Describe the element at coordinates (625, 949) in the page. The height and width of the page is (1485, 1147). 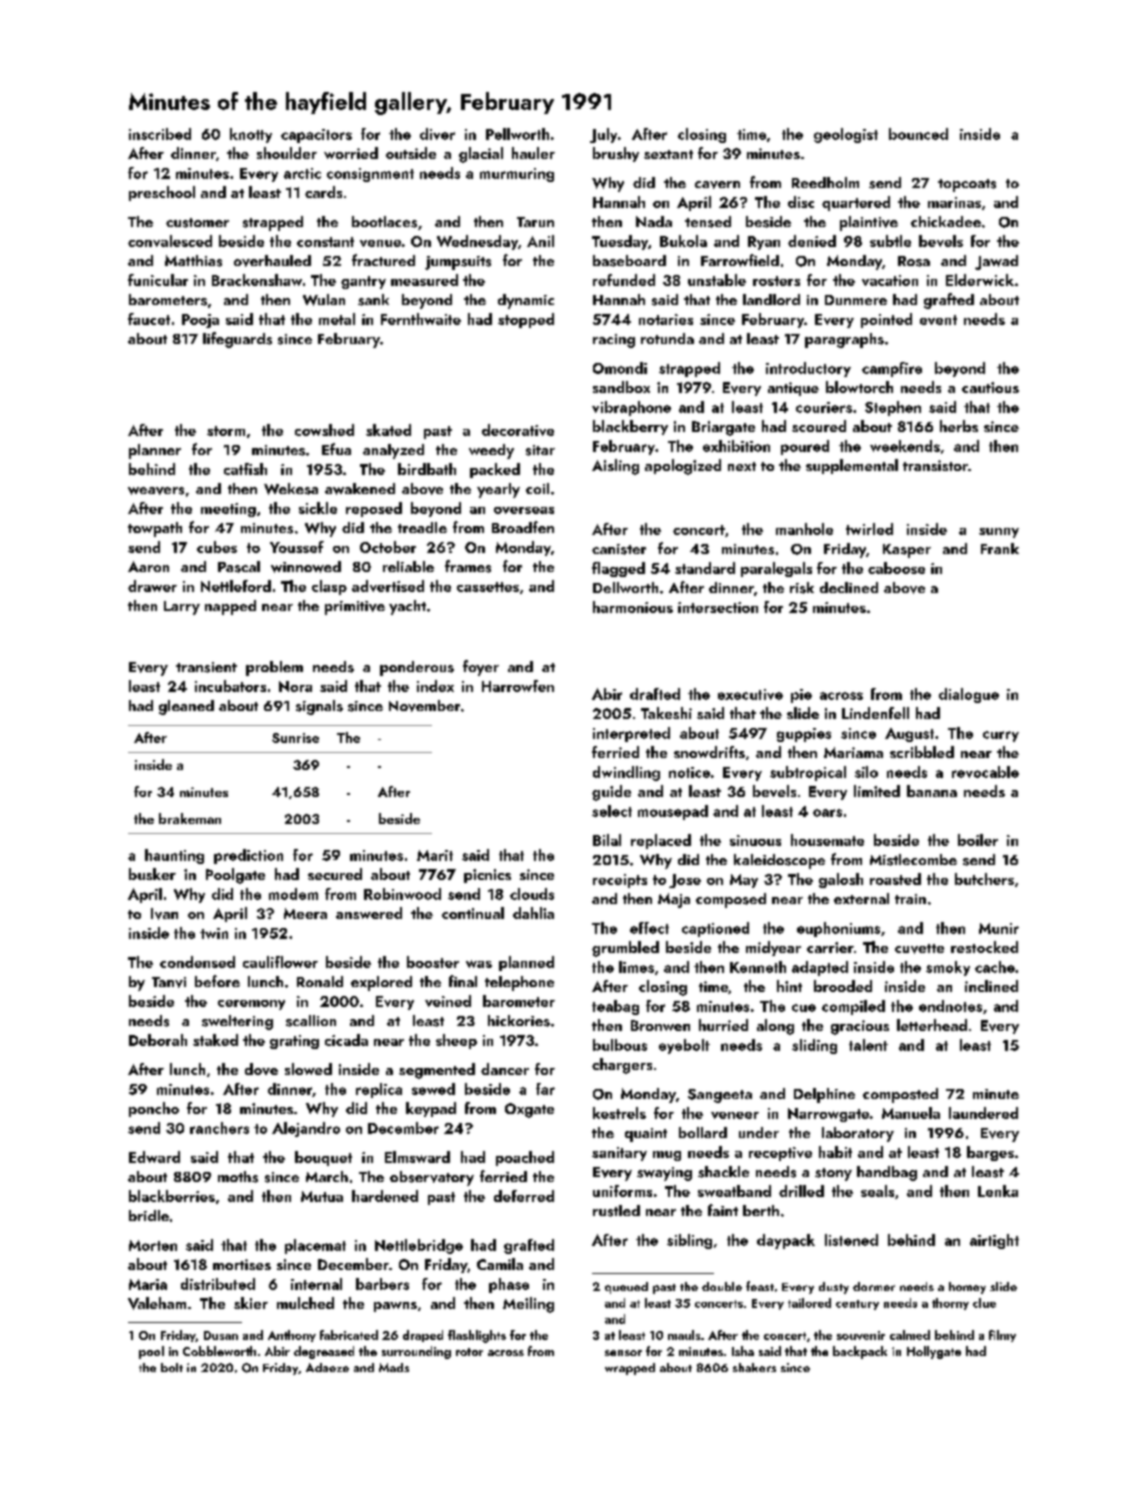
I see `grumbled` at that location.
